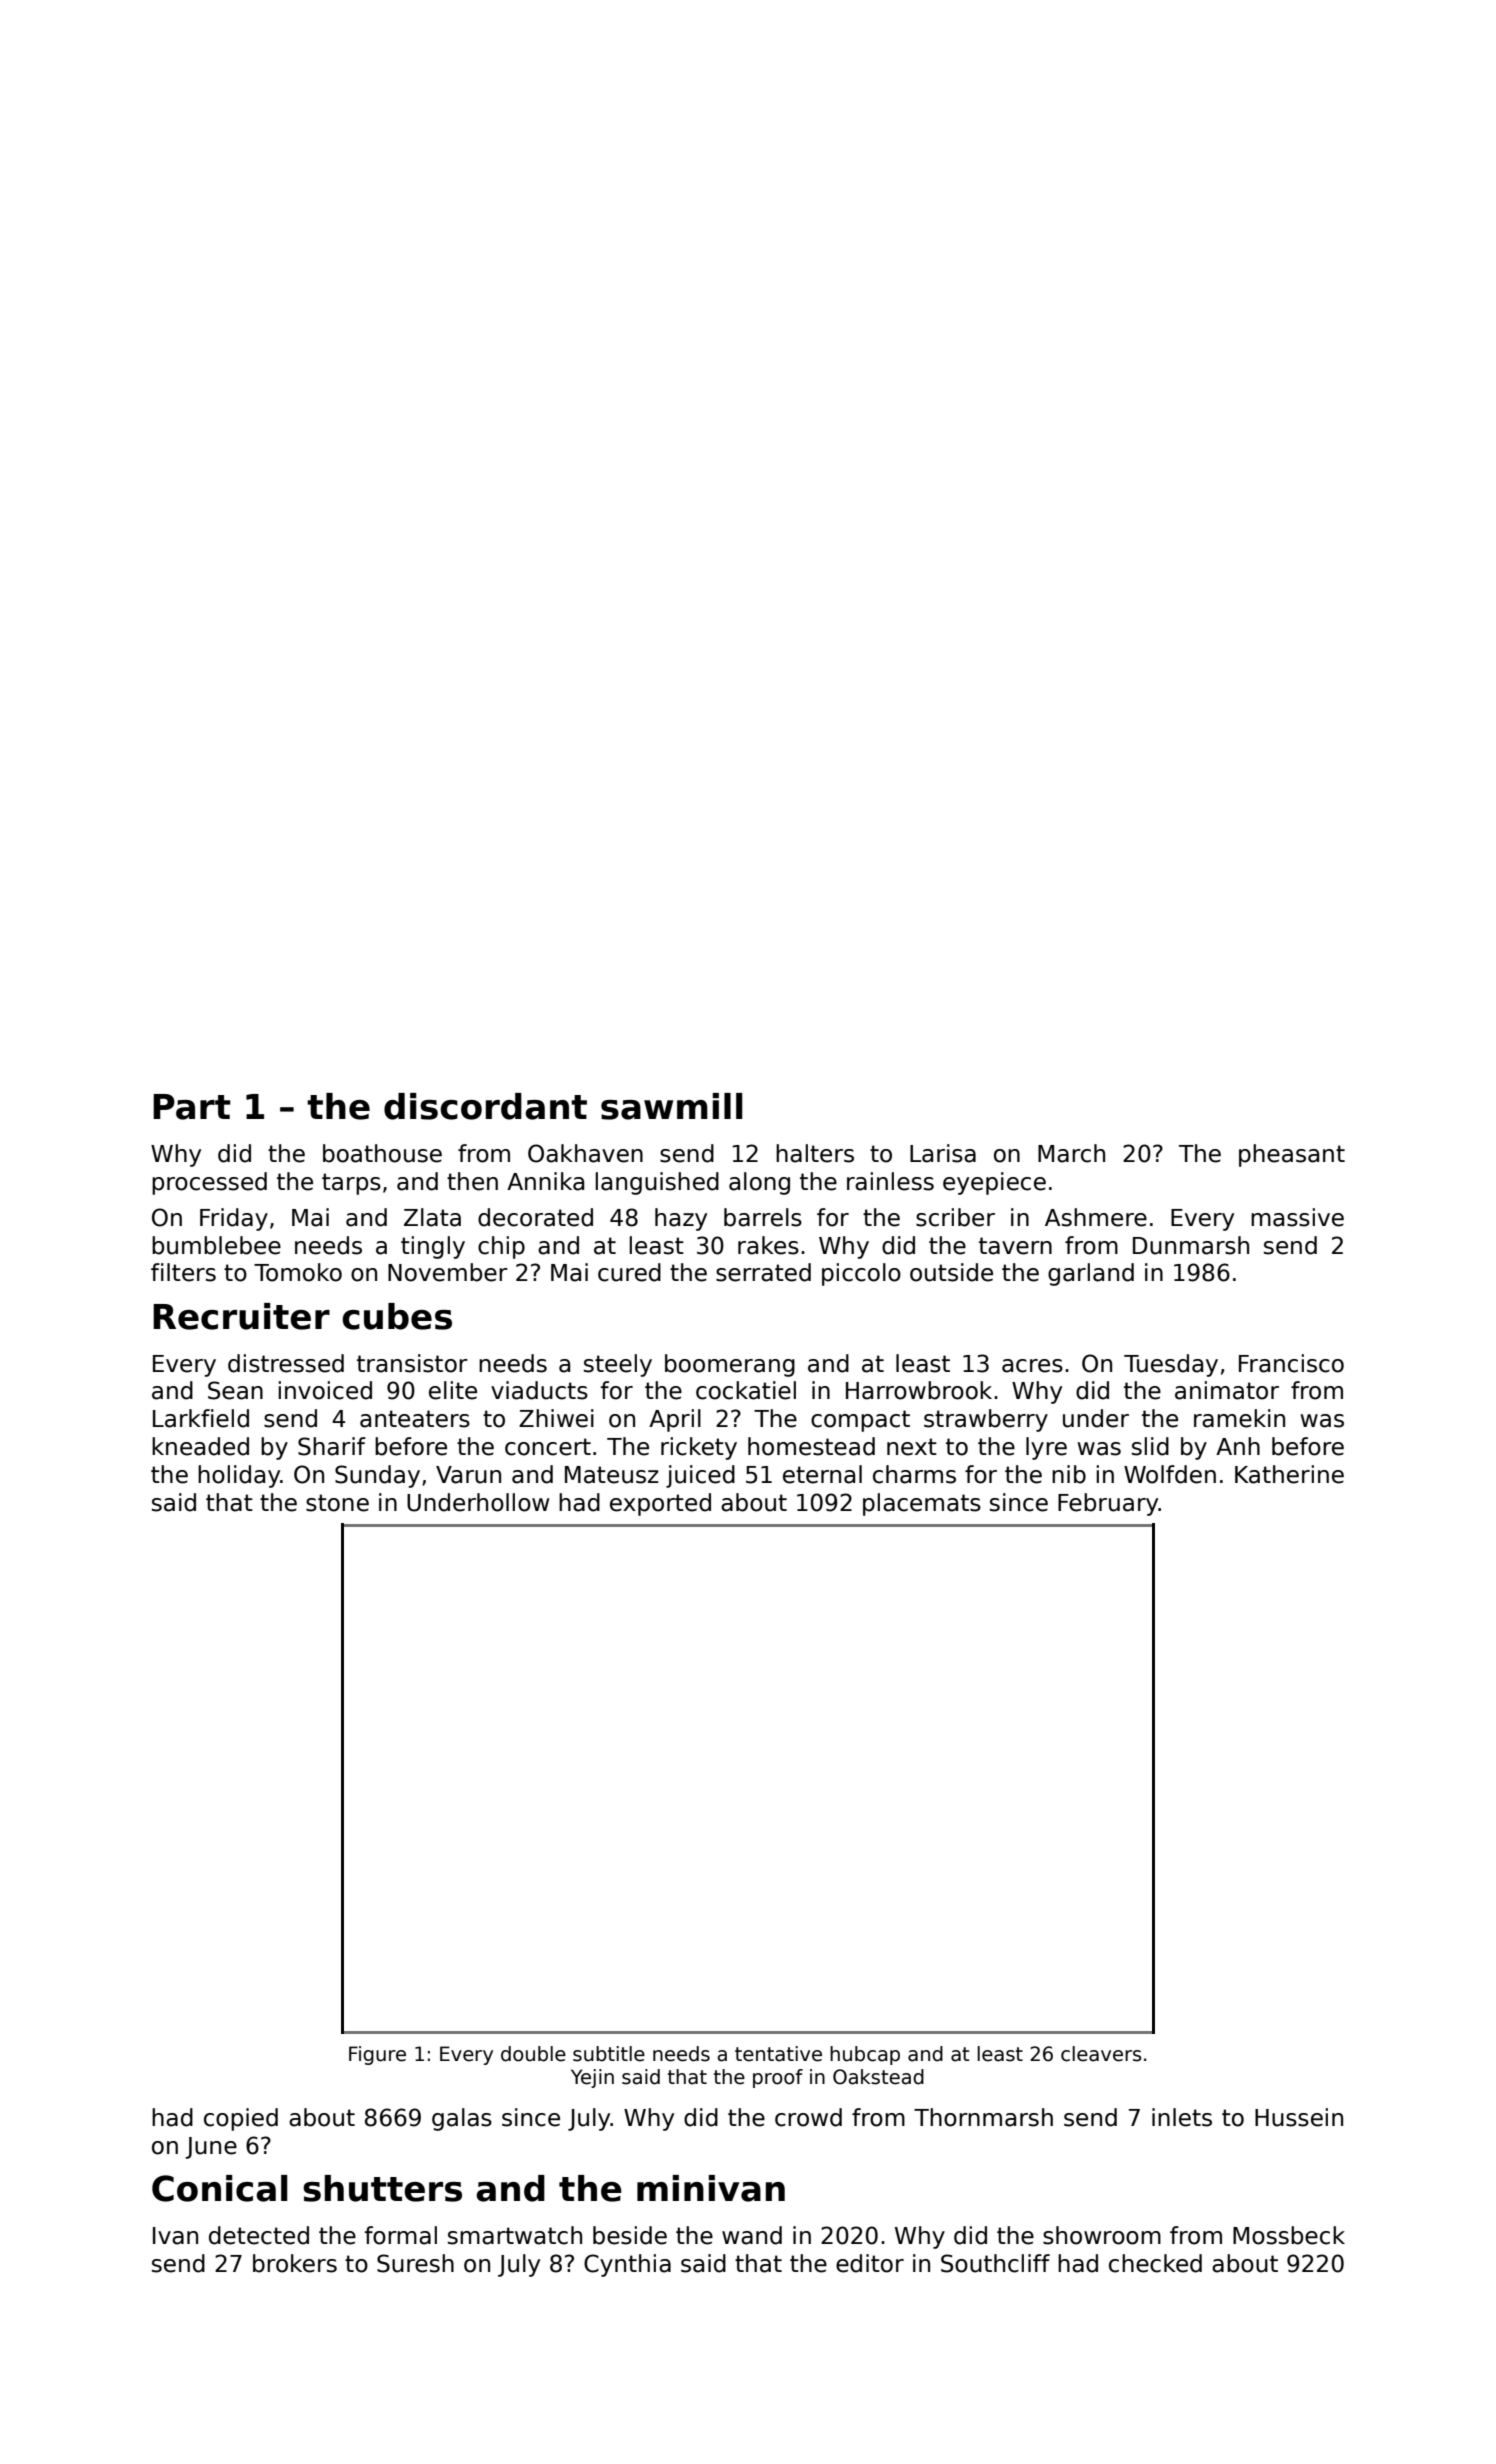  What do you see at coordinates (609, 2054) in the document?
I see `subtitle` at bounding box center [609, 2054].
